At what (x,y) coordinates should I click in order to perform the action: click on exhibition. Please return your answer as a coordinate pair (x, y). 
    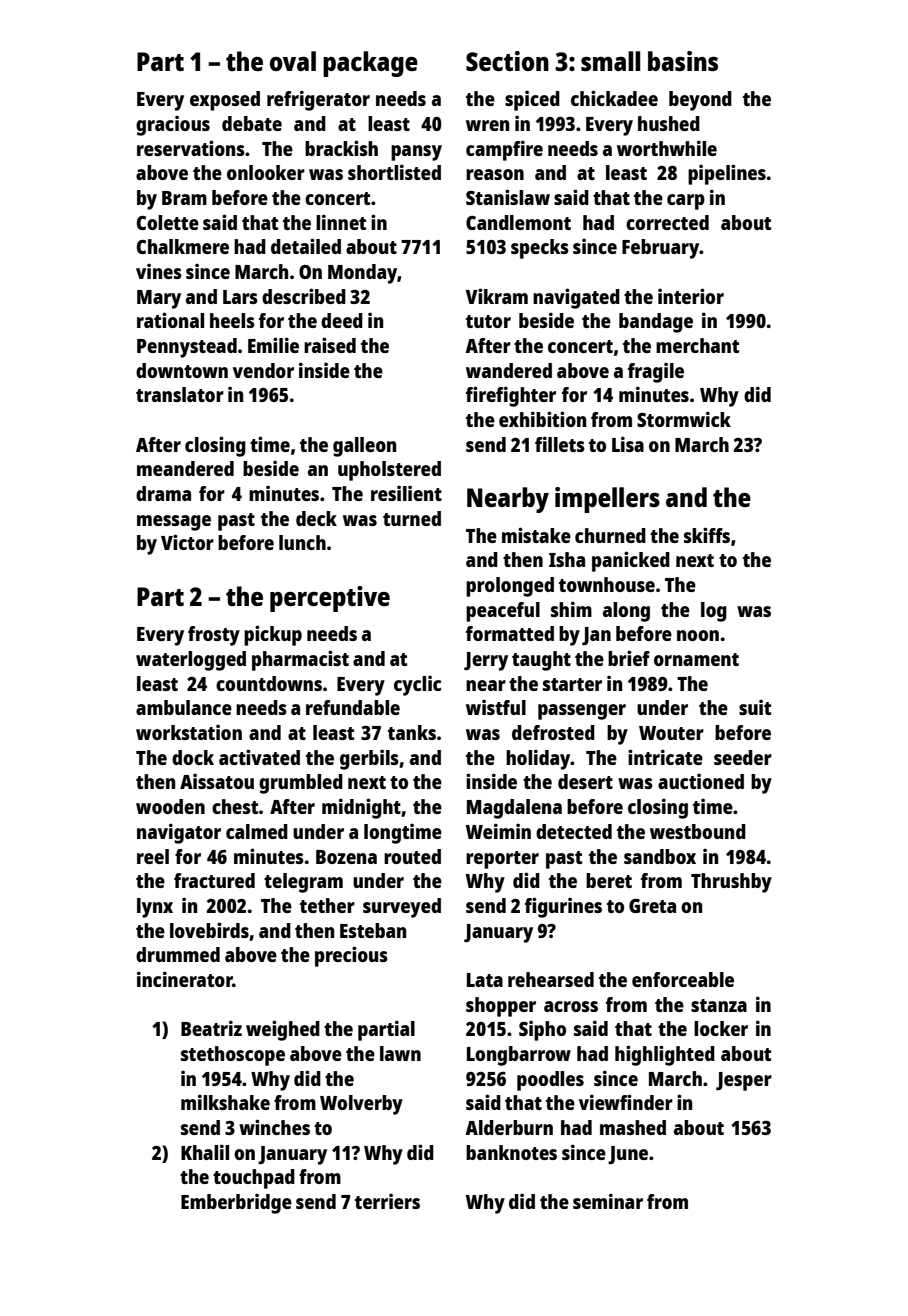
    Looking at the image, I should click on (542, 419).
